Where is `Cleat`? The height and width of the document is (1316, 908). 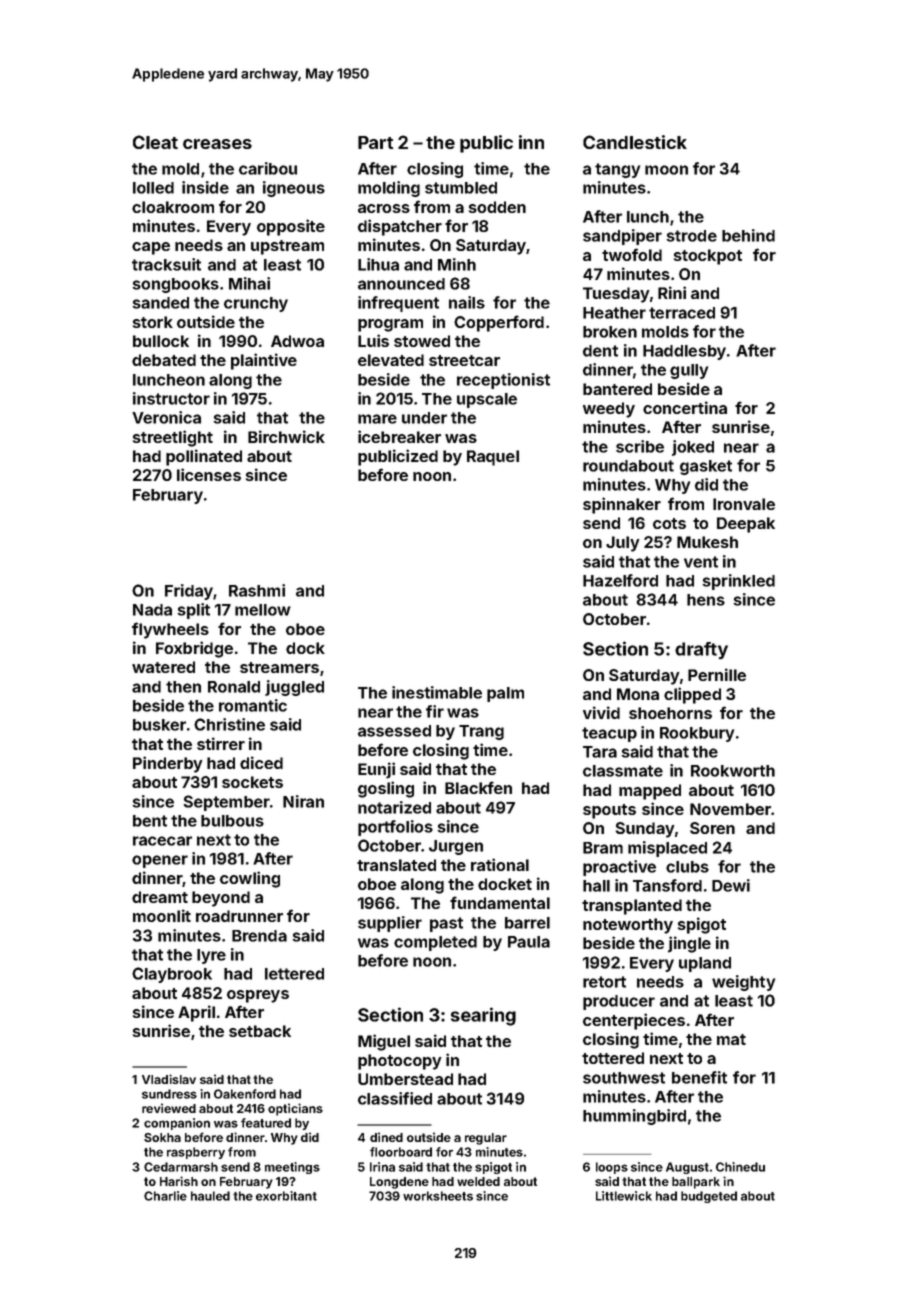
Cleat is located at coordinates (155, 142).
